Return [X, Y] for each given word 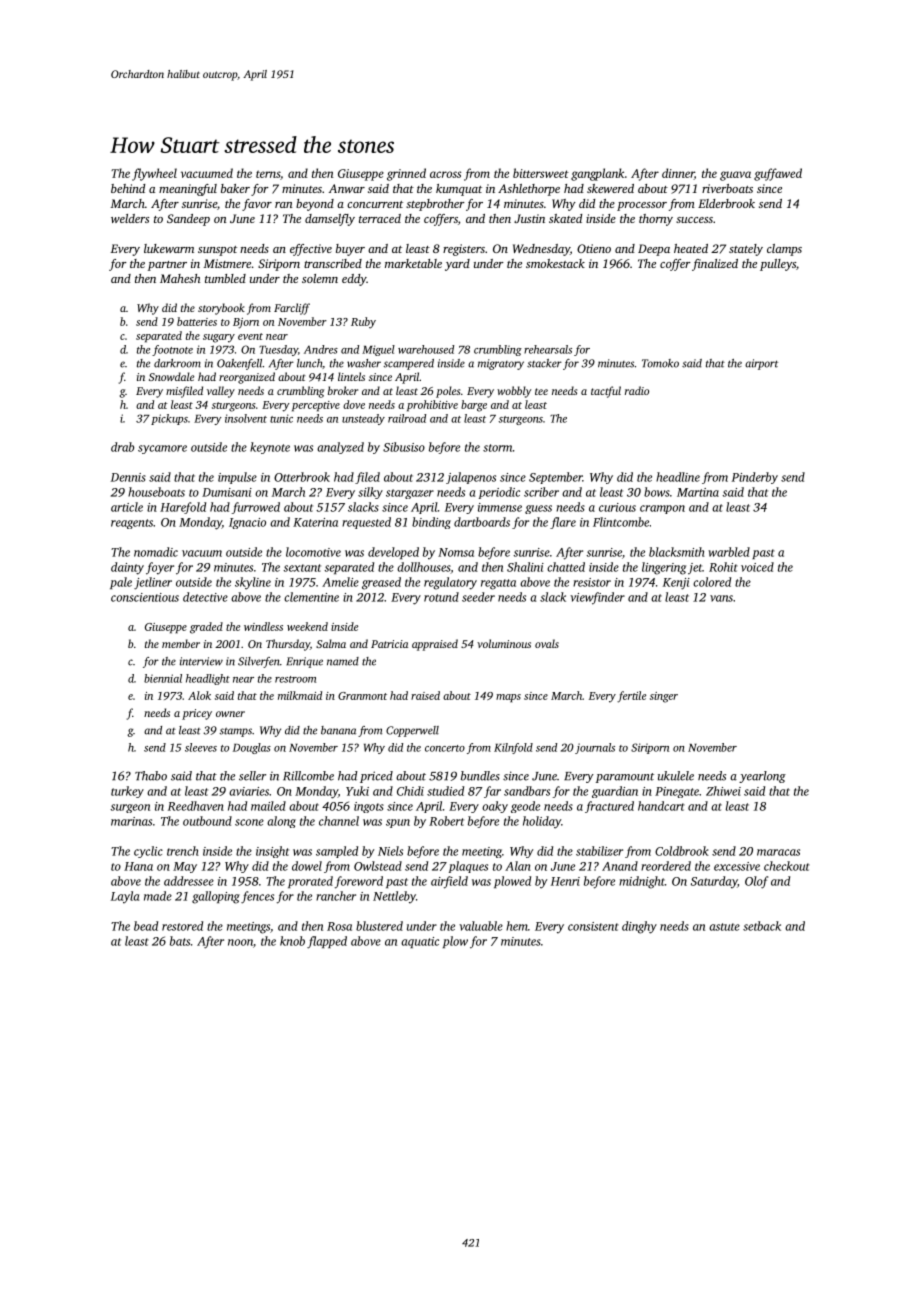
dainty [127, 568]
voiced [757, 567]
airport [761, 364]
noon [240, 942]
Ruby [363, 323]
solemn [320, 278]
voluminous [504, 643]
